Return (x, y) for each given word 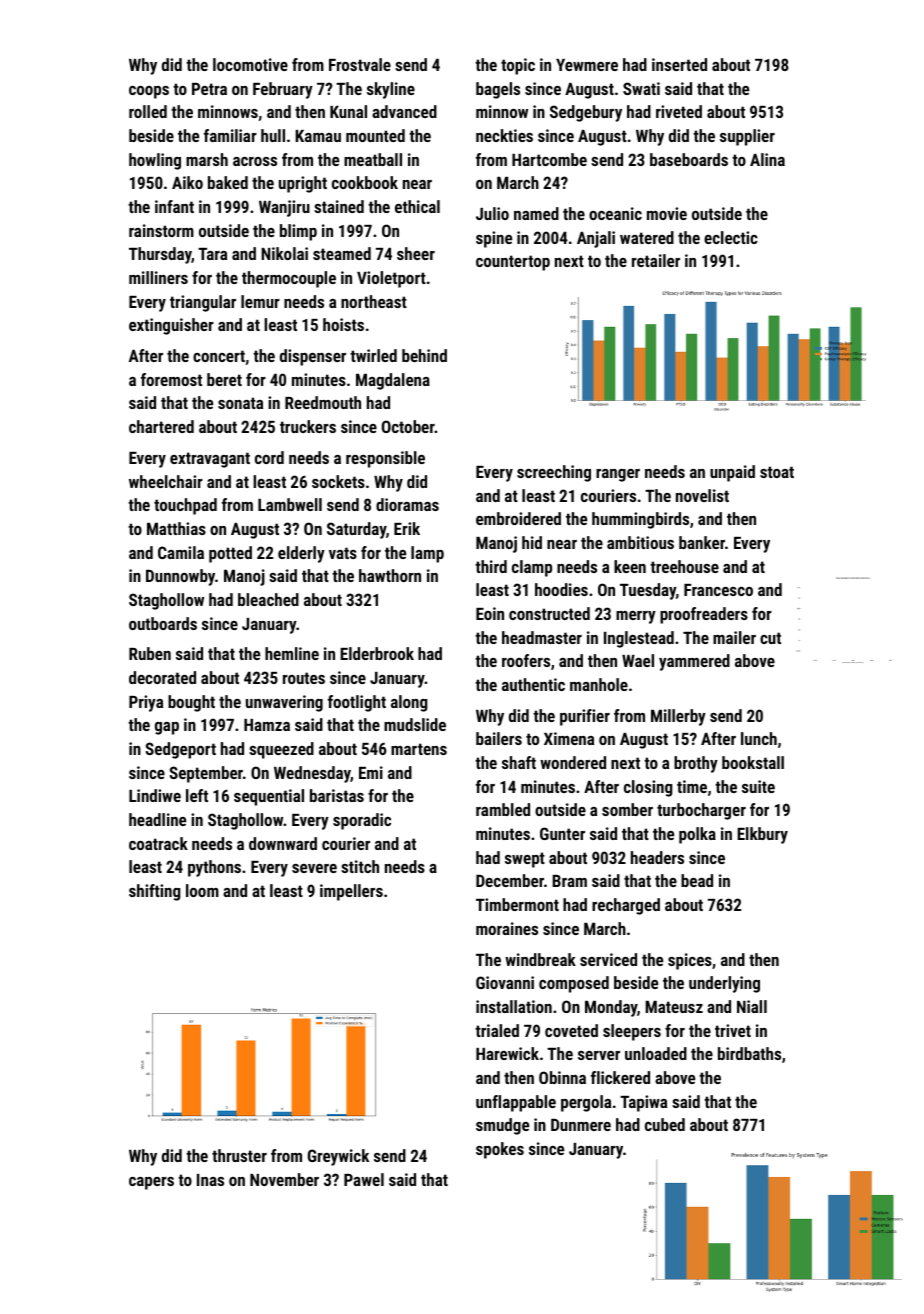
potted (230, 554)
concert (219, 356)
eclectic (731, 237)
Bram (569, 881)
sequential (269, 797)
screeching (554, 473)
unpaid (732, 473)
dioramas (407, 504)
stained (339, 206)
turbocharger (701, 811)
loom (202, 890)
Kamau (318, 136)
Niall (752, 1006)
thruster (239, 1155)
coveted (571, 1030)
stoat (777, 472)
